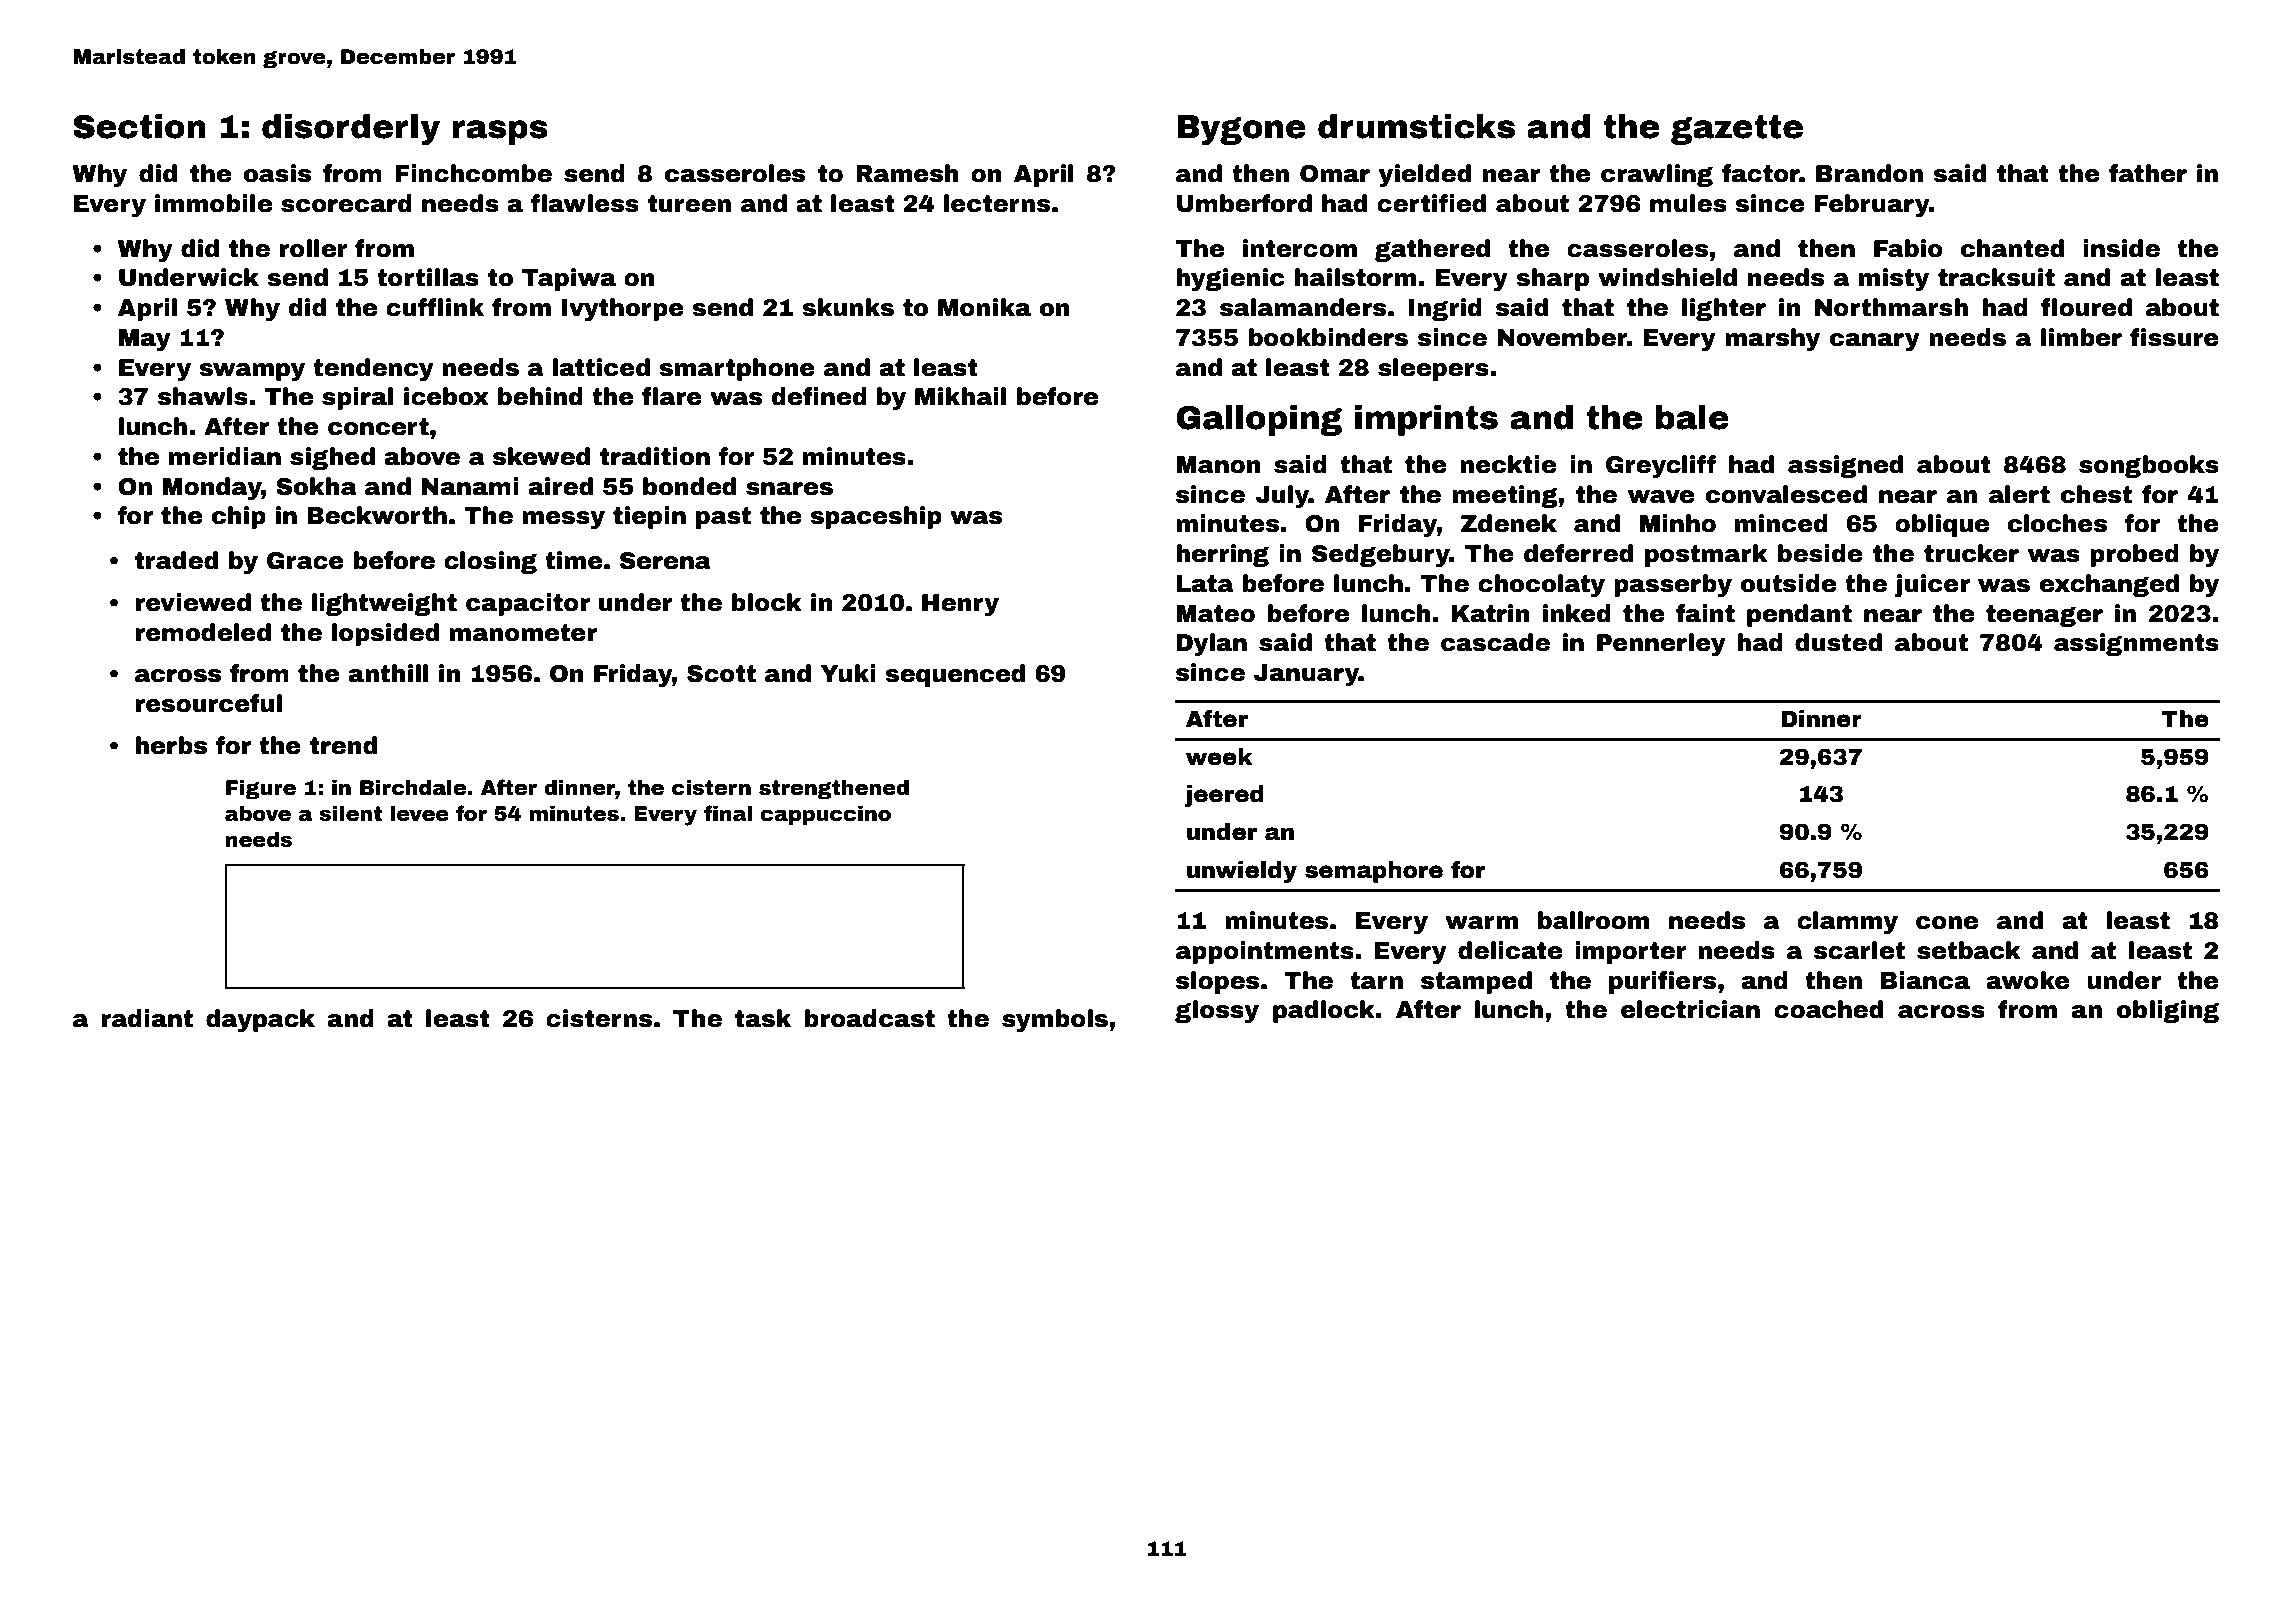 This image has width=2292, height=1620. Describe the element at coordinates (212, 488) in the image. I see `Monday` at that location.
